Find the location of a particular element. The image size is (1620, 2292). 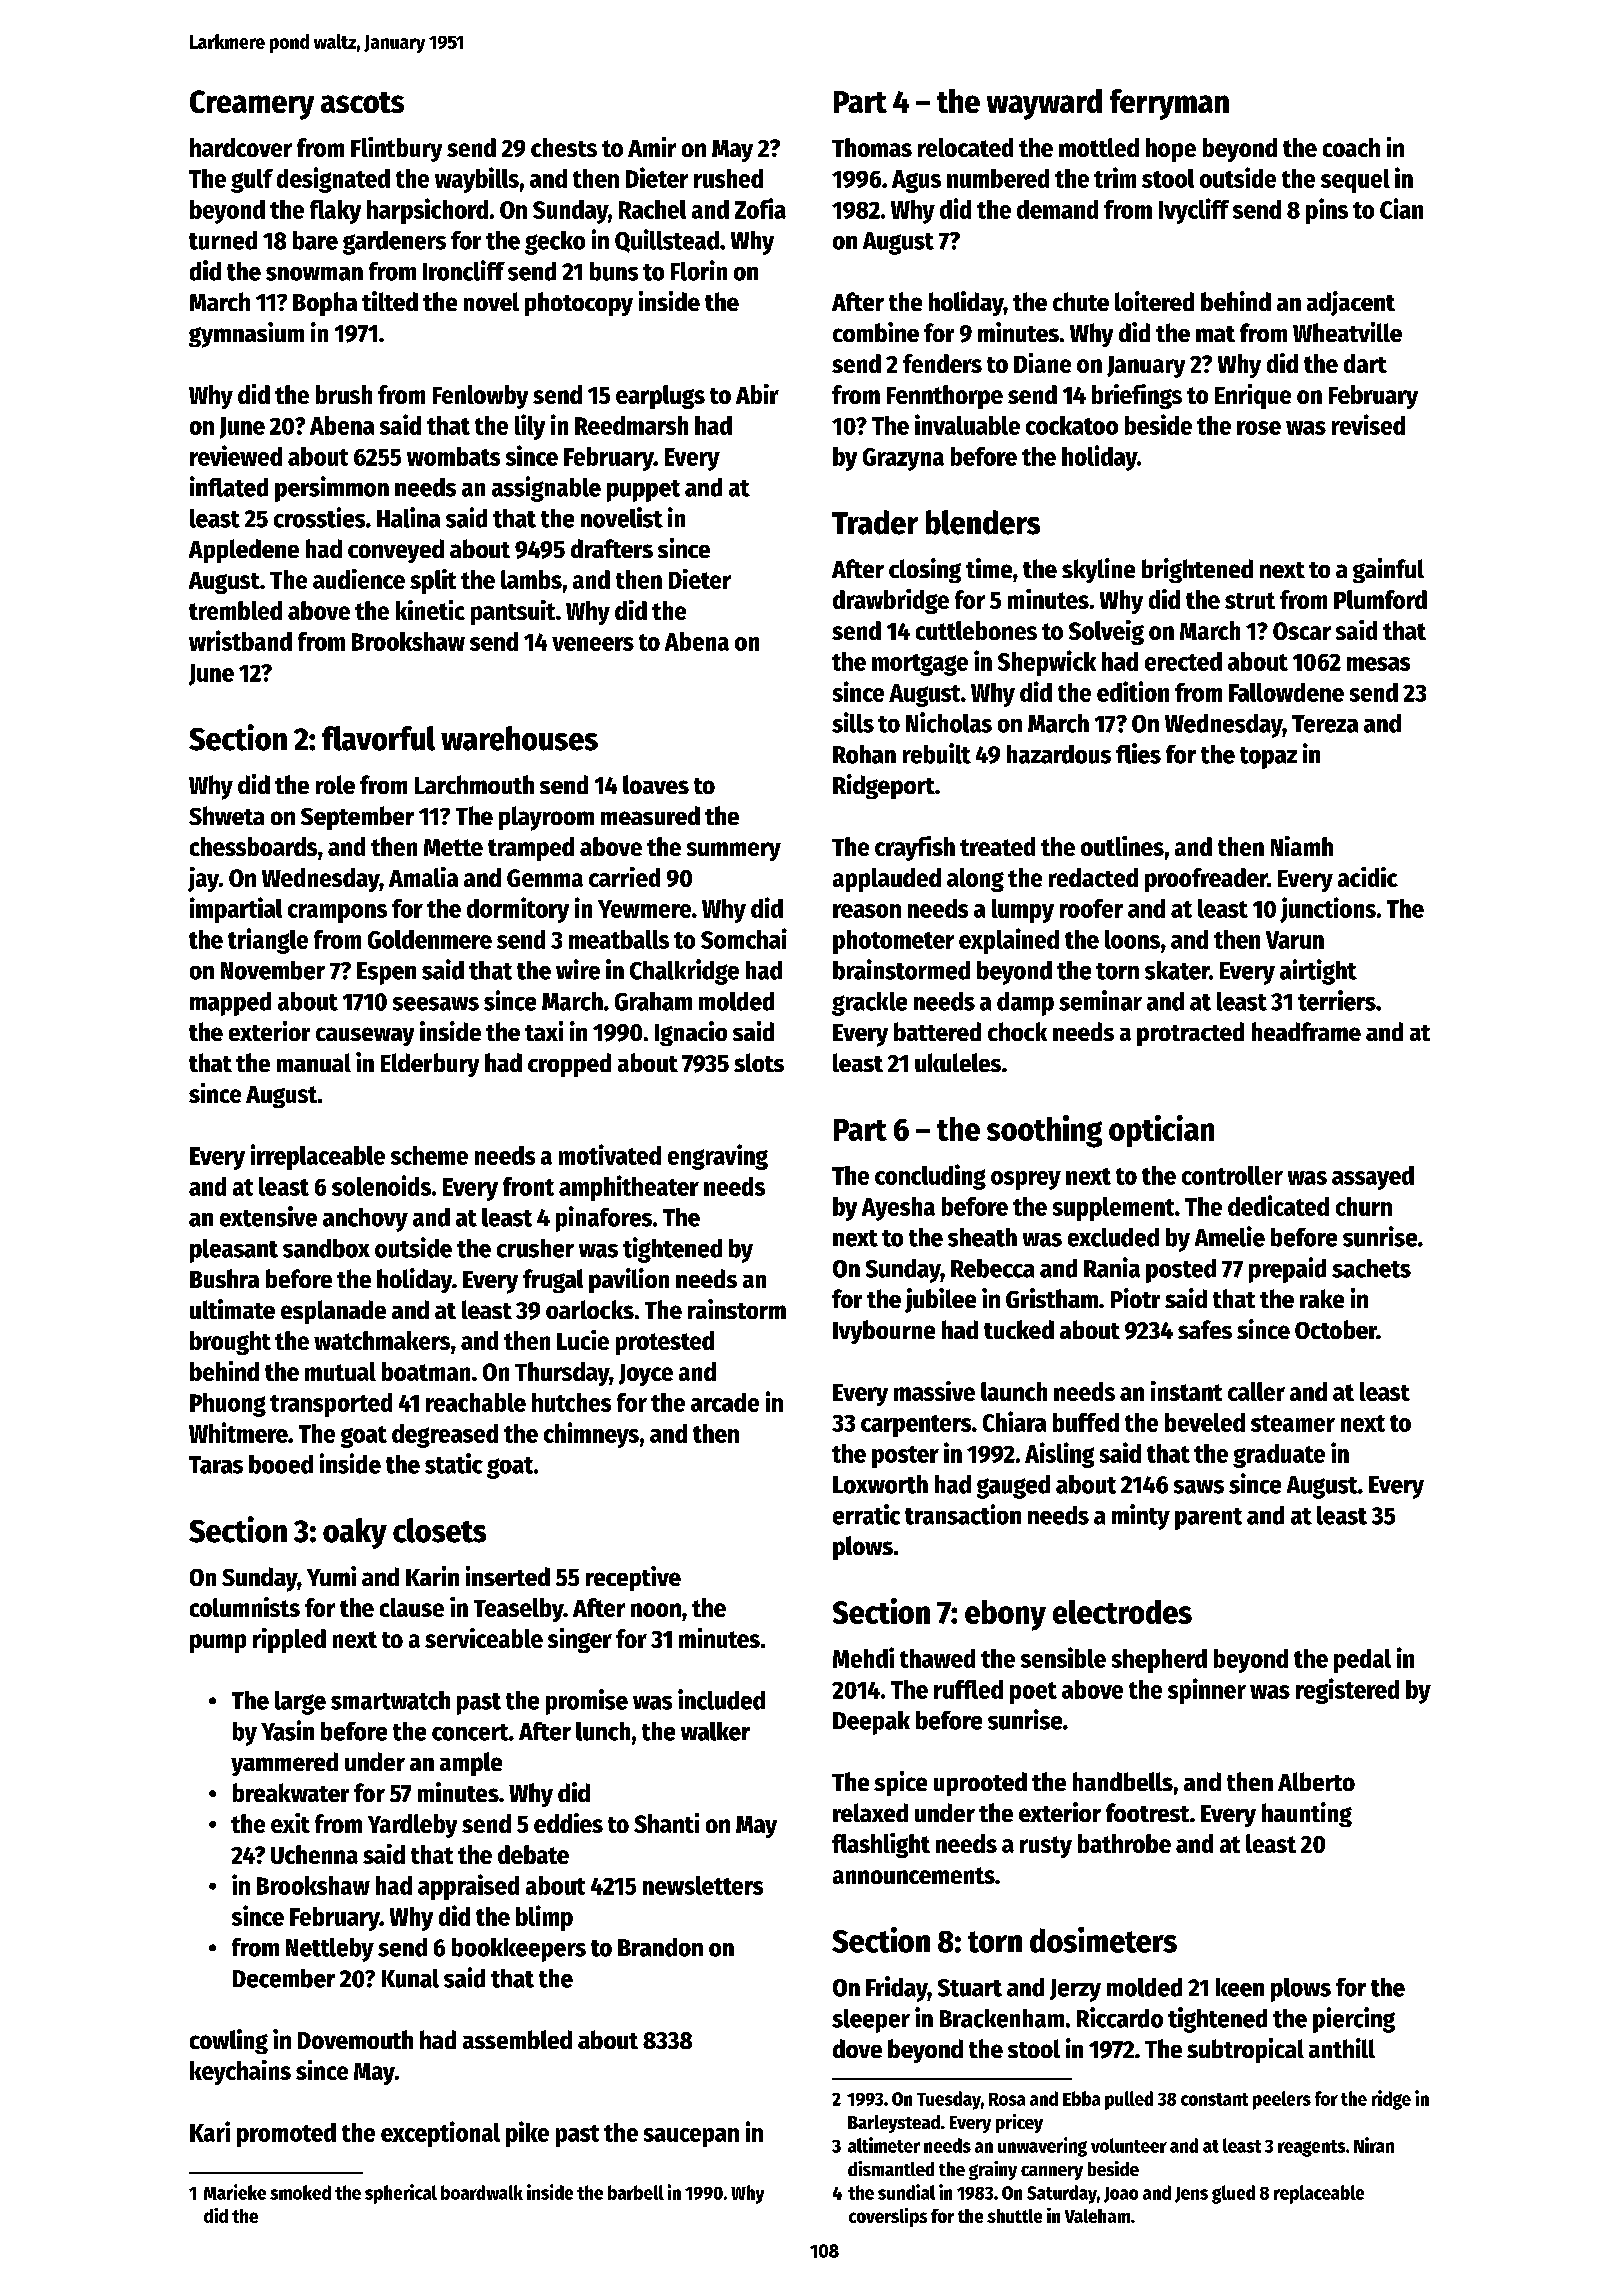

gardeners is located at coordinates (394, 243).
